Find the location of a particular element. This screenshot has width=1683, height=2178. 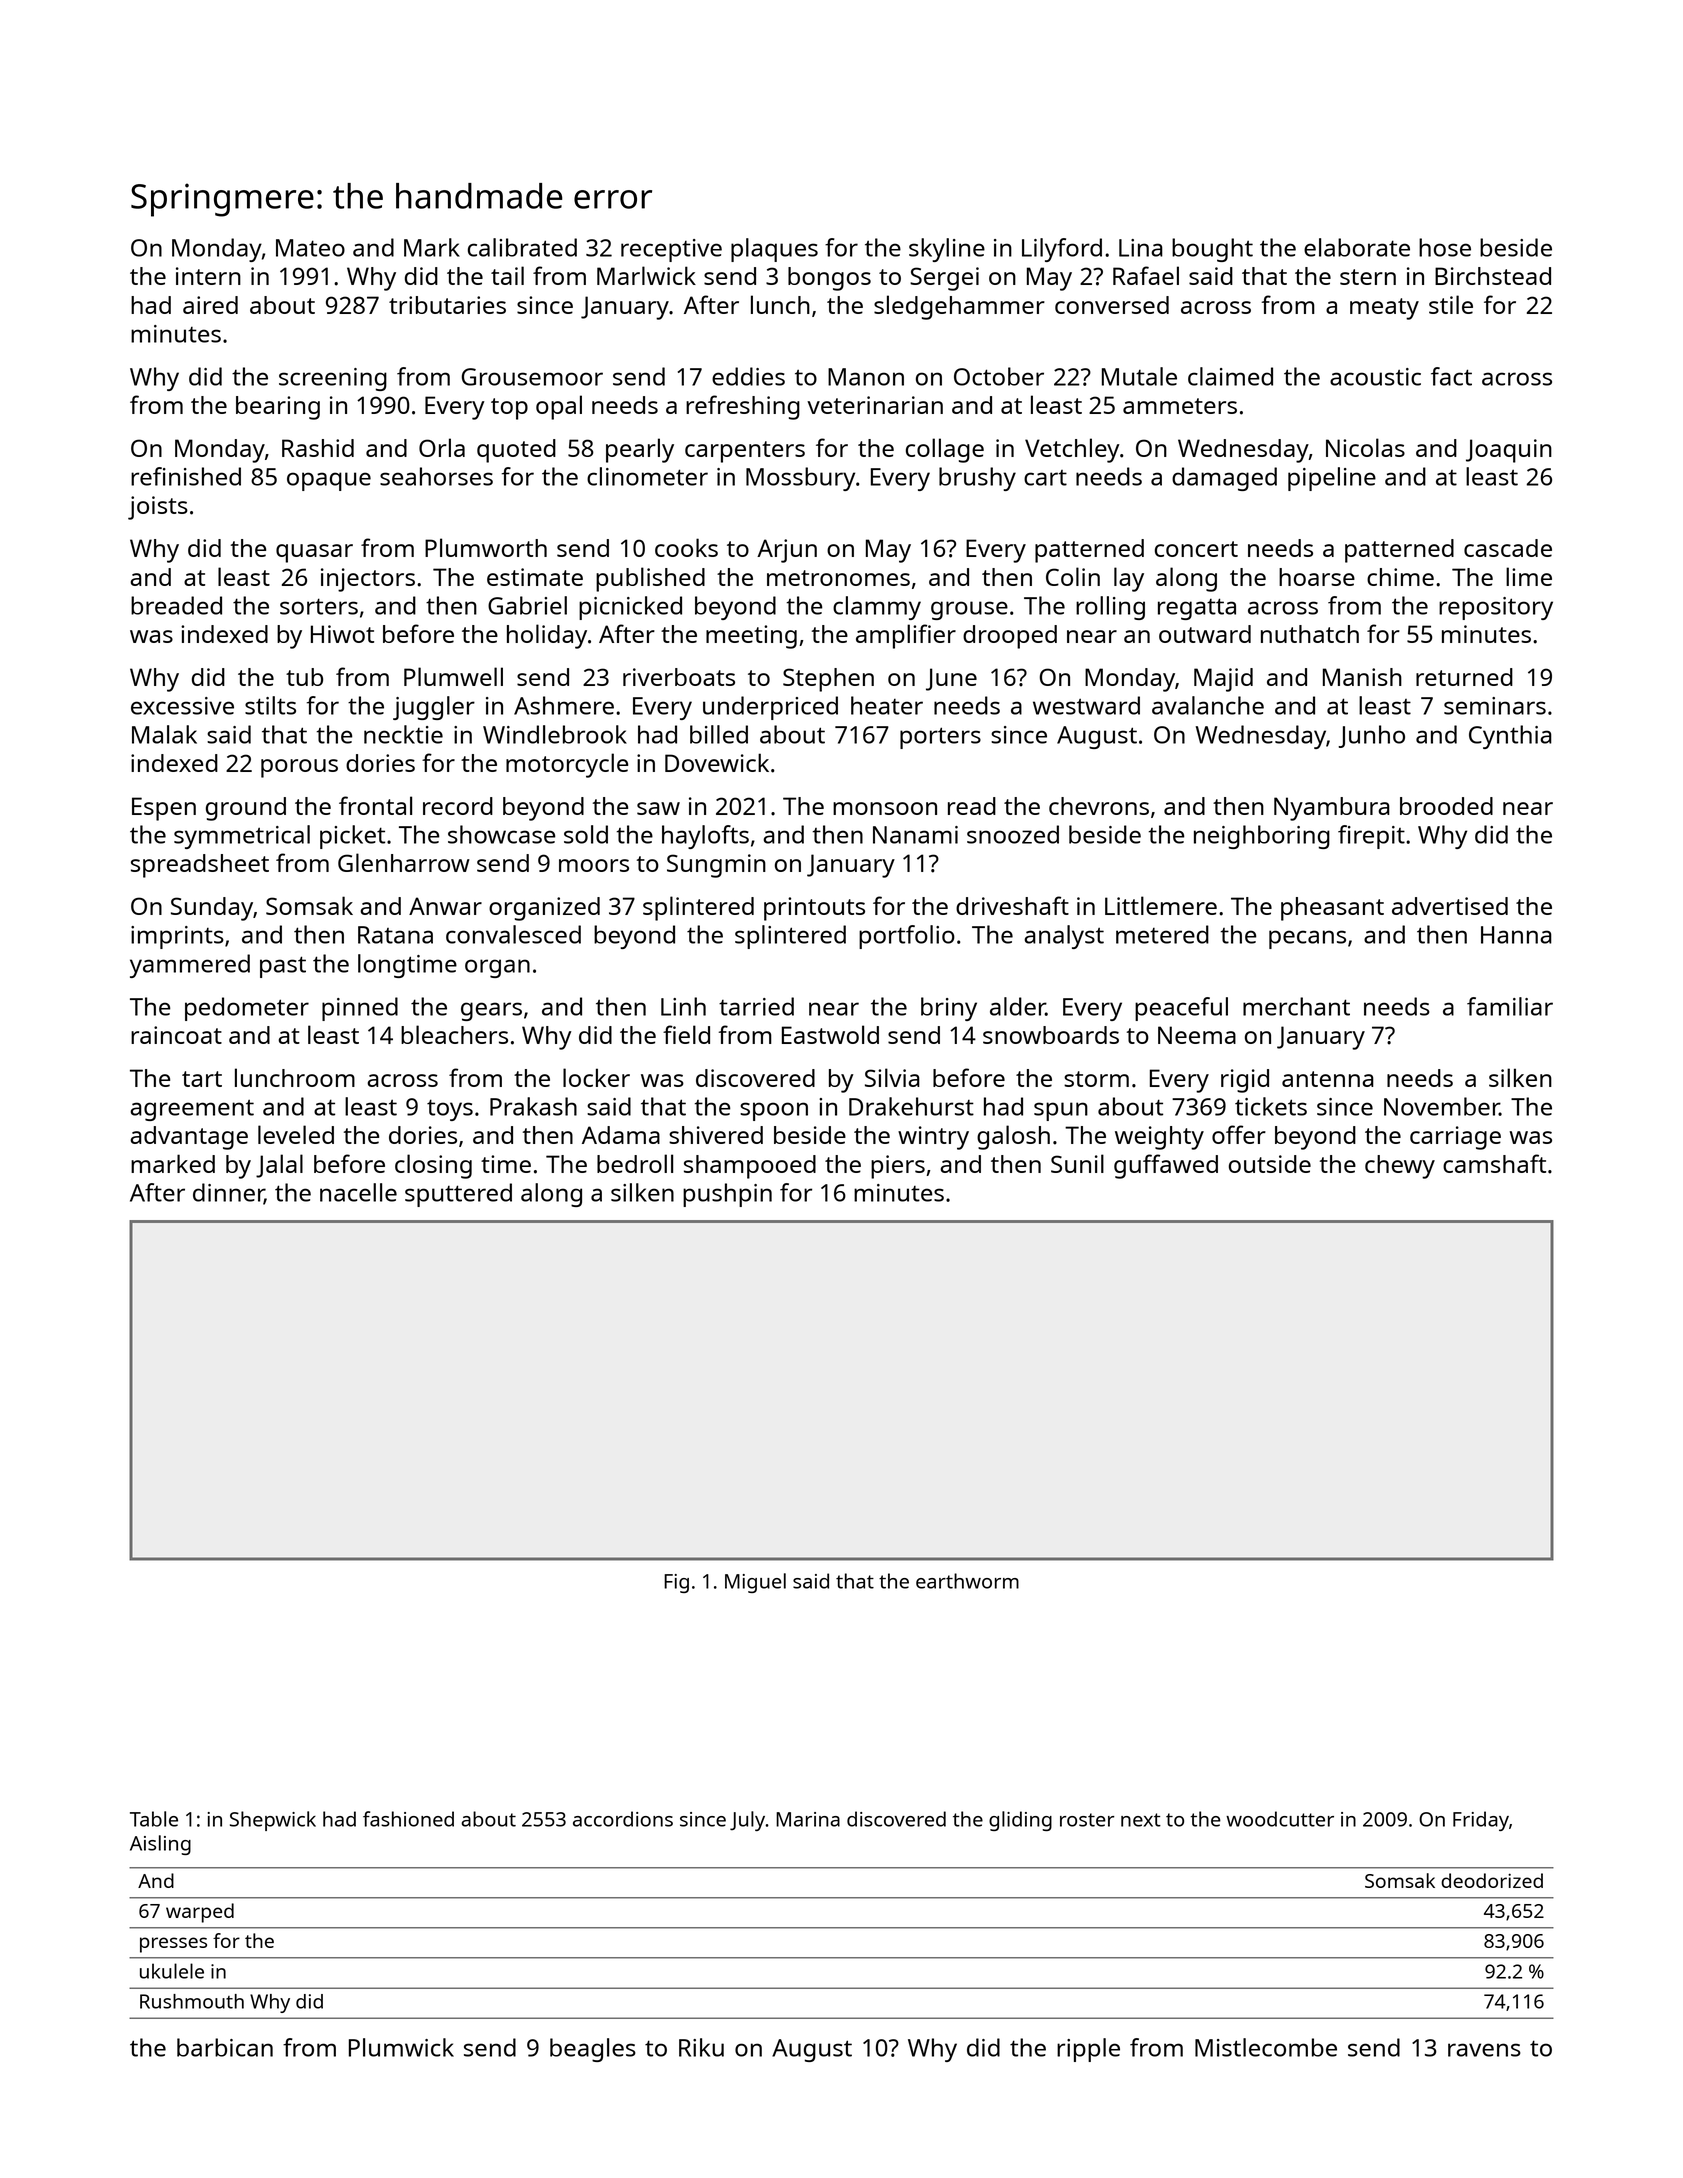

Mateo is located at coordinates (310, 248).
